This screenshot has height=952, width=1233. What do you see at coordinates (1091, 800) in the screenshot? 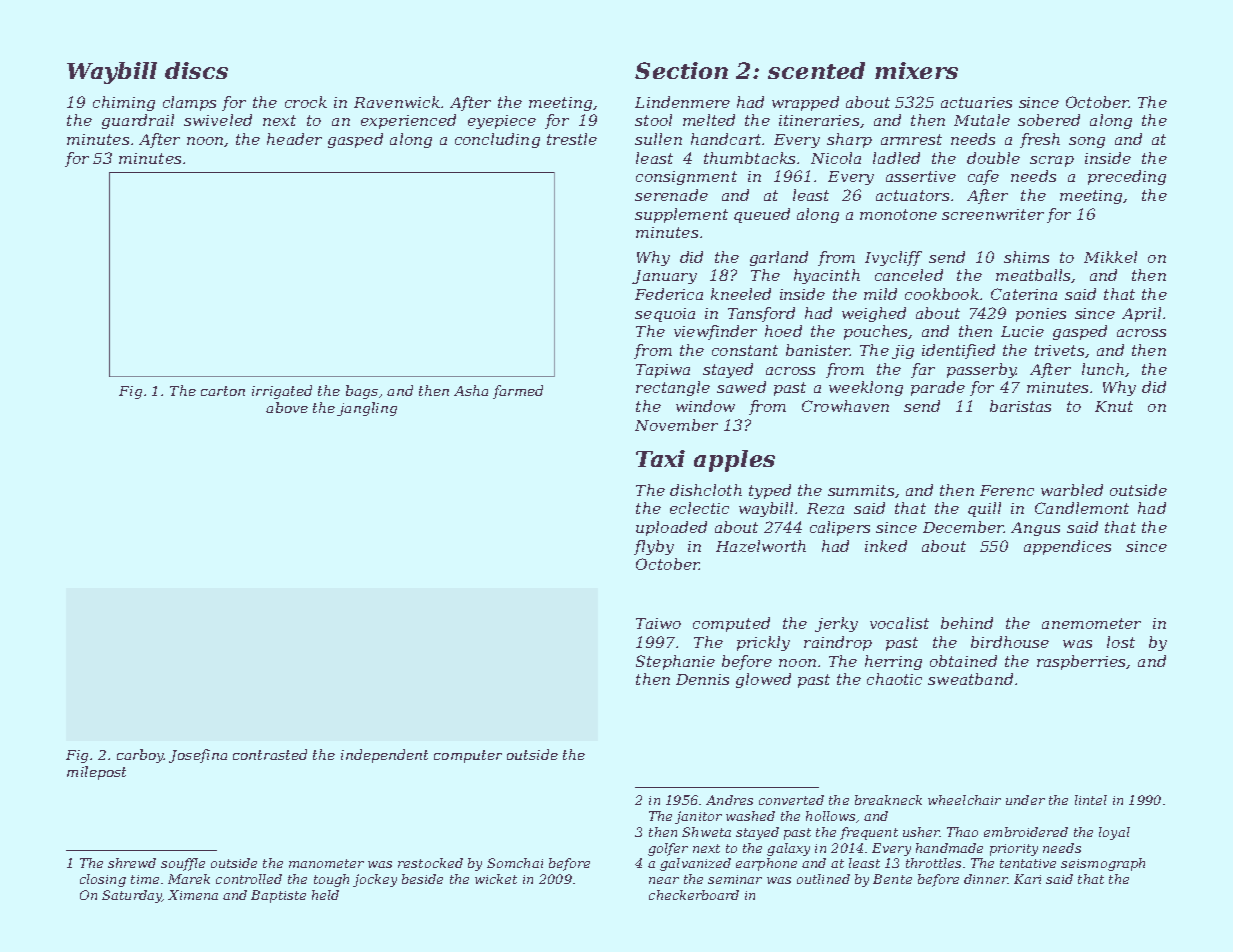
I see `lintel` at bounding box center [1091, 800].
